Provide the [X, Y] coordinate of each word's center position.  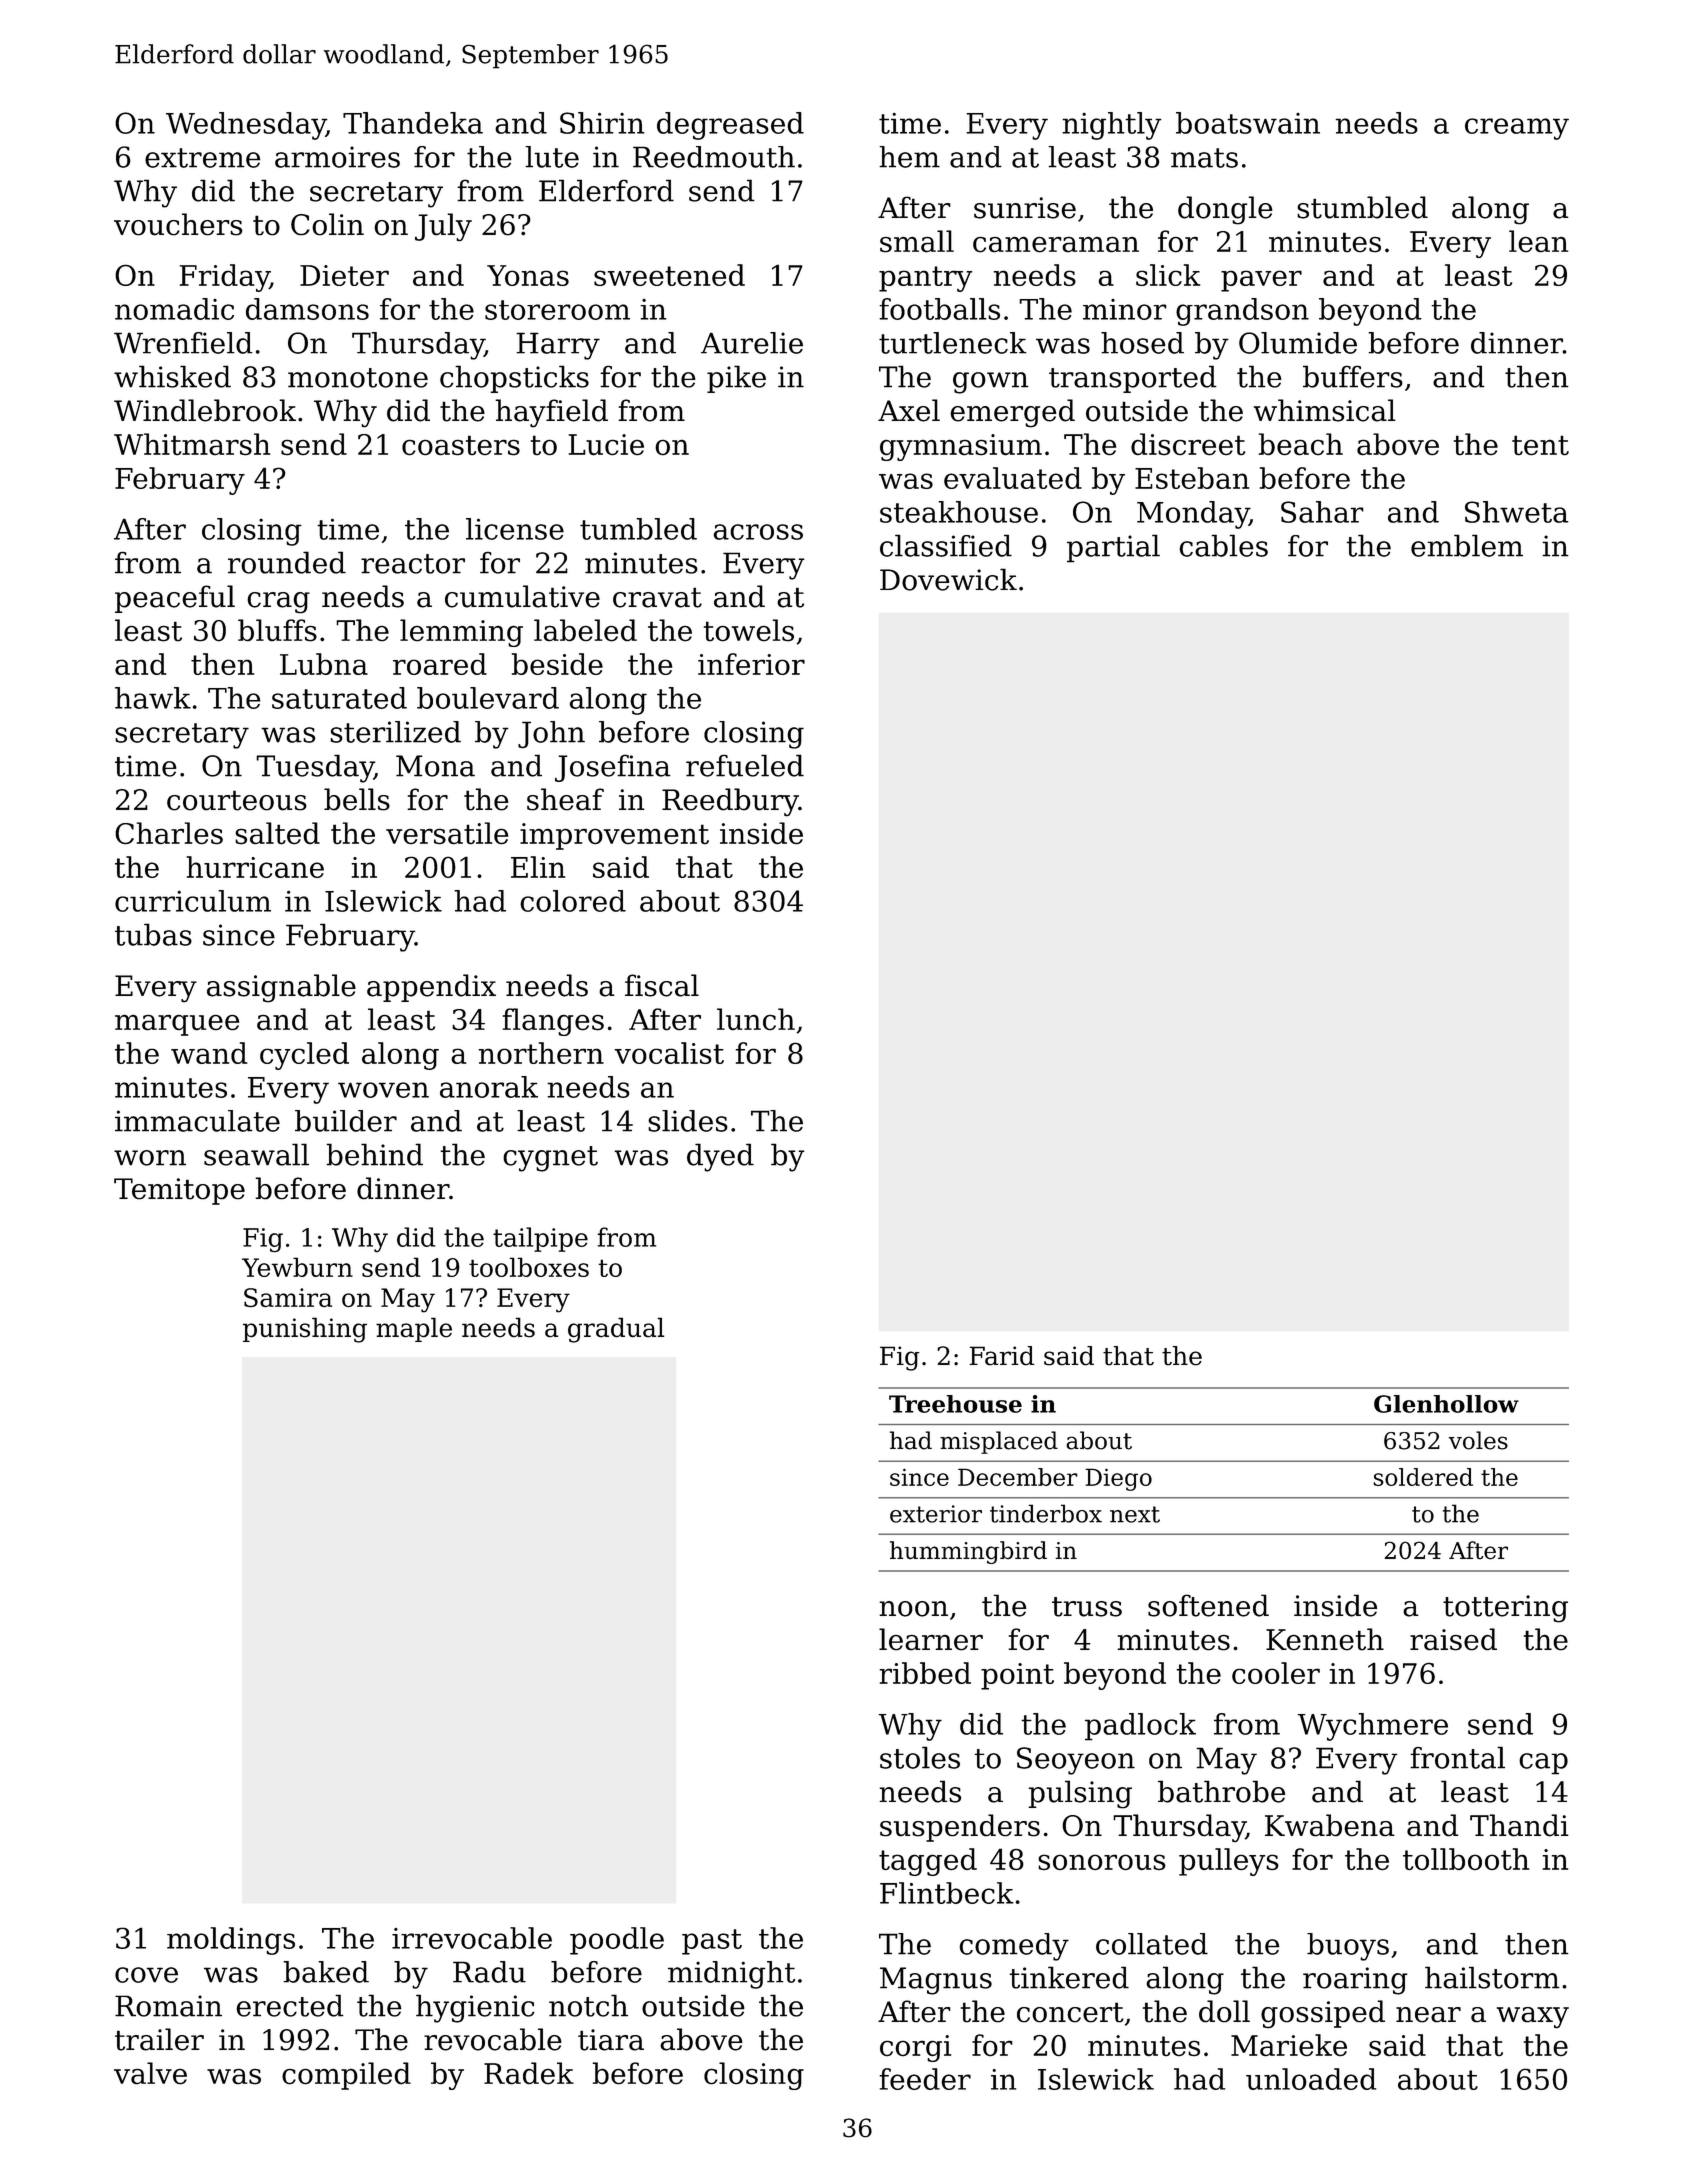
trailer [159, 2039]
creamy [1517, 129]
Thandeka [413, 123]
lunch [756, 1019]
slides [688, 1121]
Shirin [602, 123]
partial [1113, 548]
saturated [339, 698]
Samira [288, 1297]
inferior [751, 664]
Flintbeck [947, 1893]
